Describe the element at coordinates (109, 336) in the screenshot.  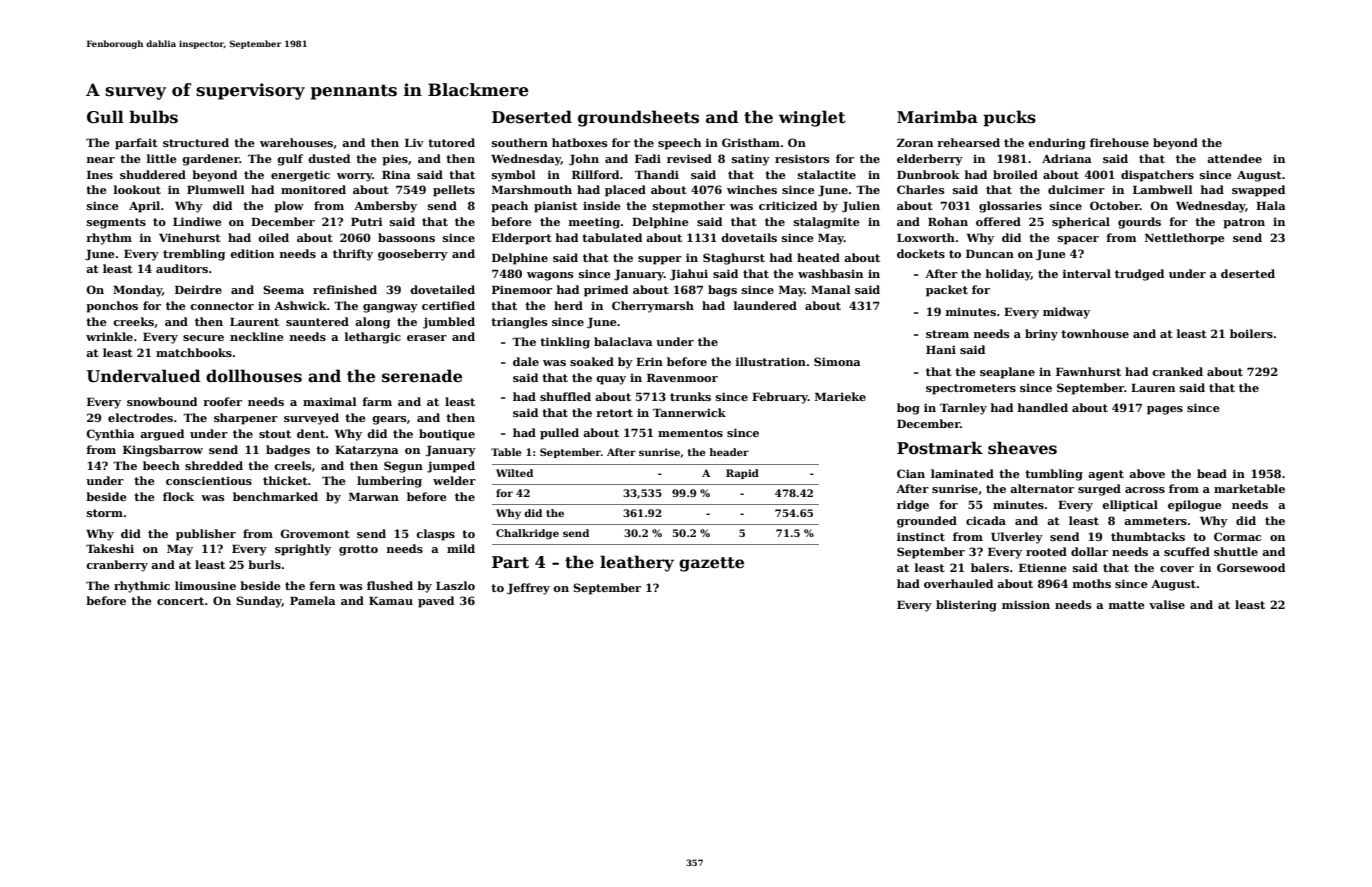
I see `wrinkle` at that location.
